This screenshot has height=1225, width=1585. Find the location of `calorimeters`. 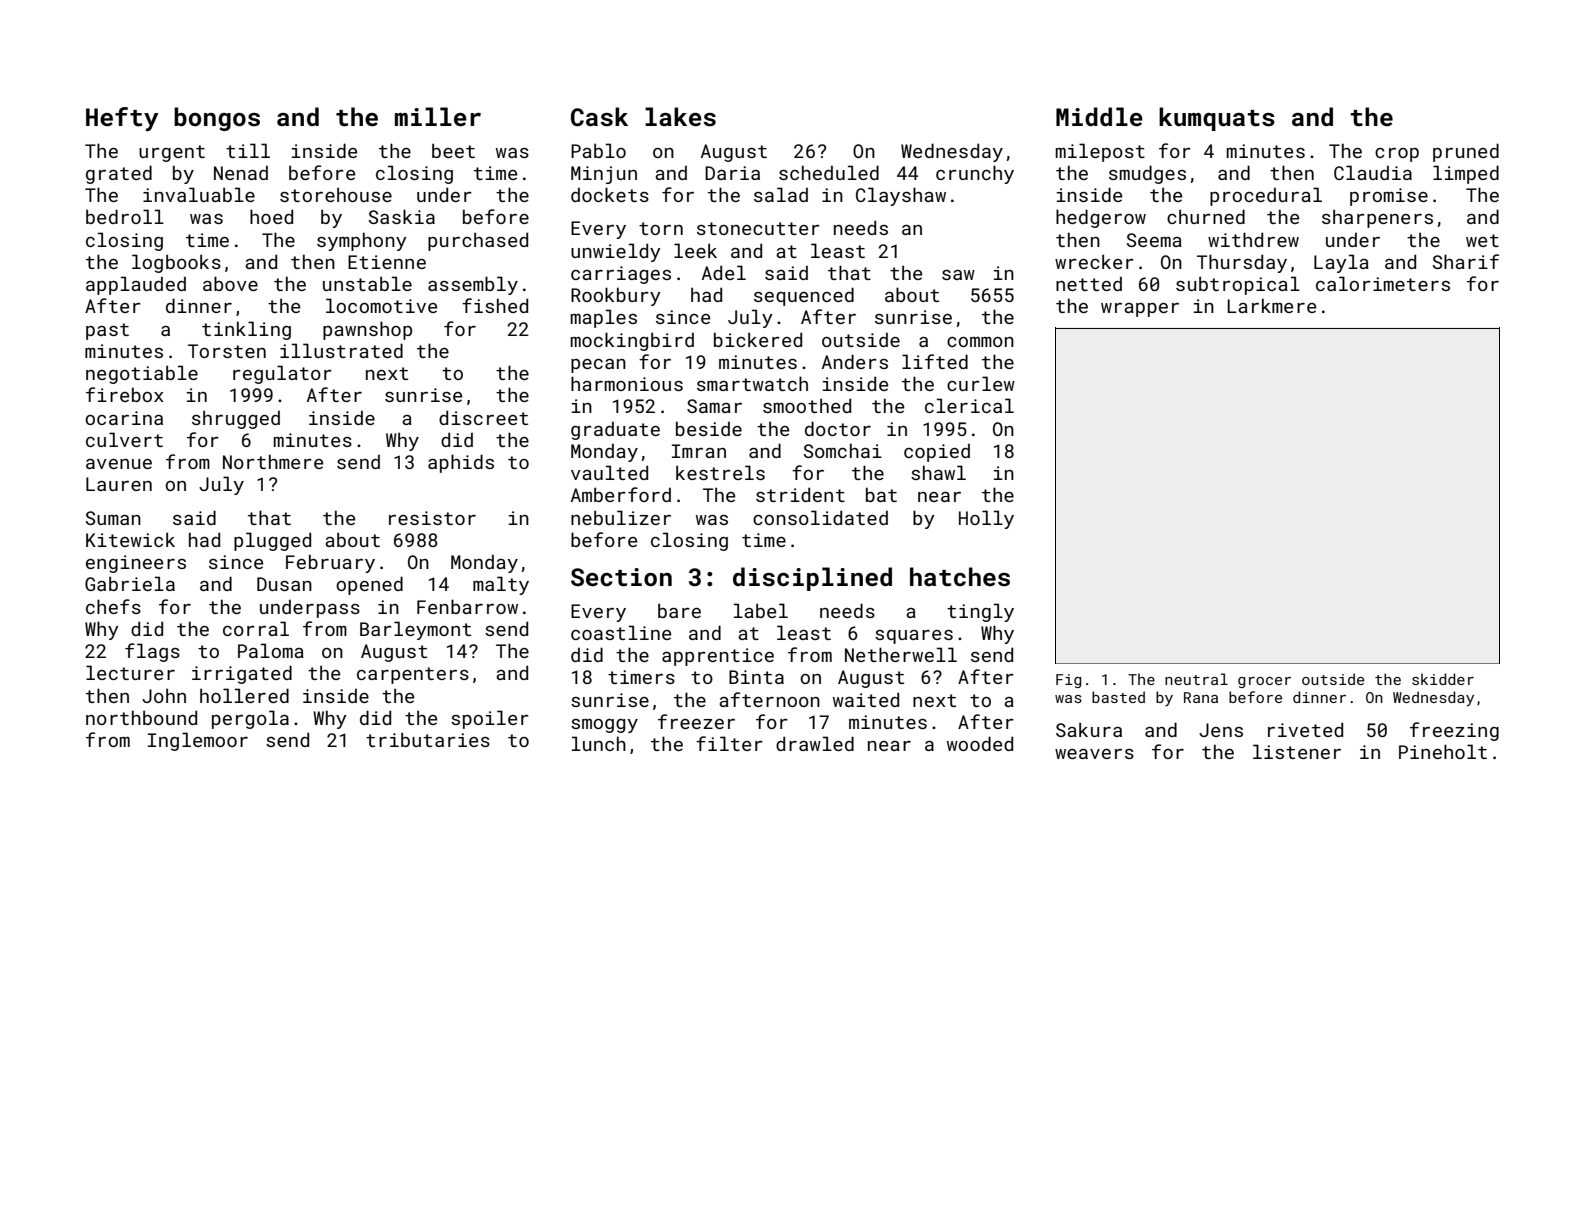

calorimeters is located at coordinates (1383, 283).
